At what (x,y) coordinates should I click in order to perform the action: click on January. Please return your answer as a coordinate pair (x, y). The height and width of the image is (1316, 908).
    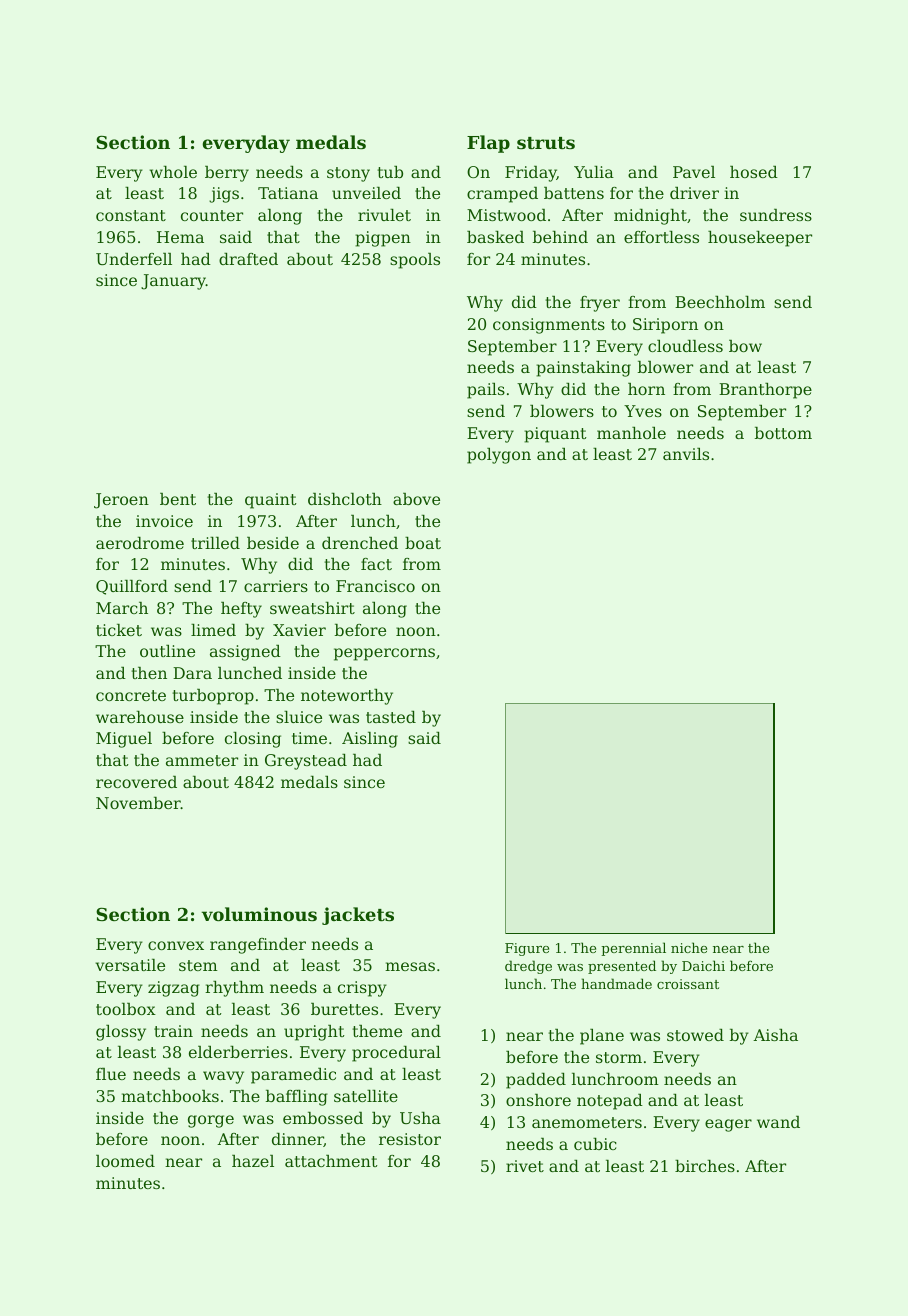
    Looking at the image, I should click on (173, 282).
